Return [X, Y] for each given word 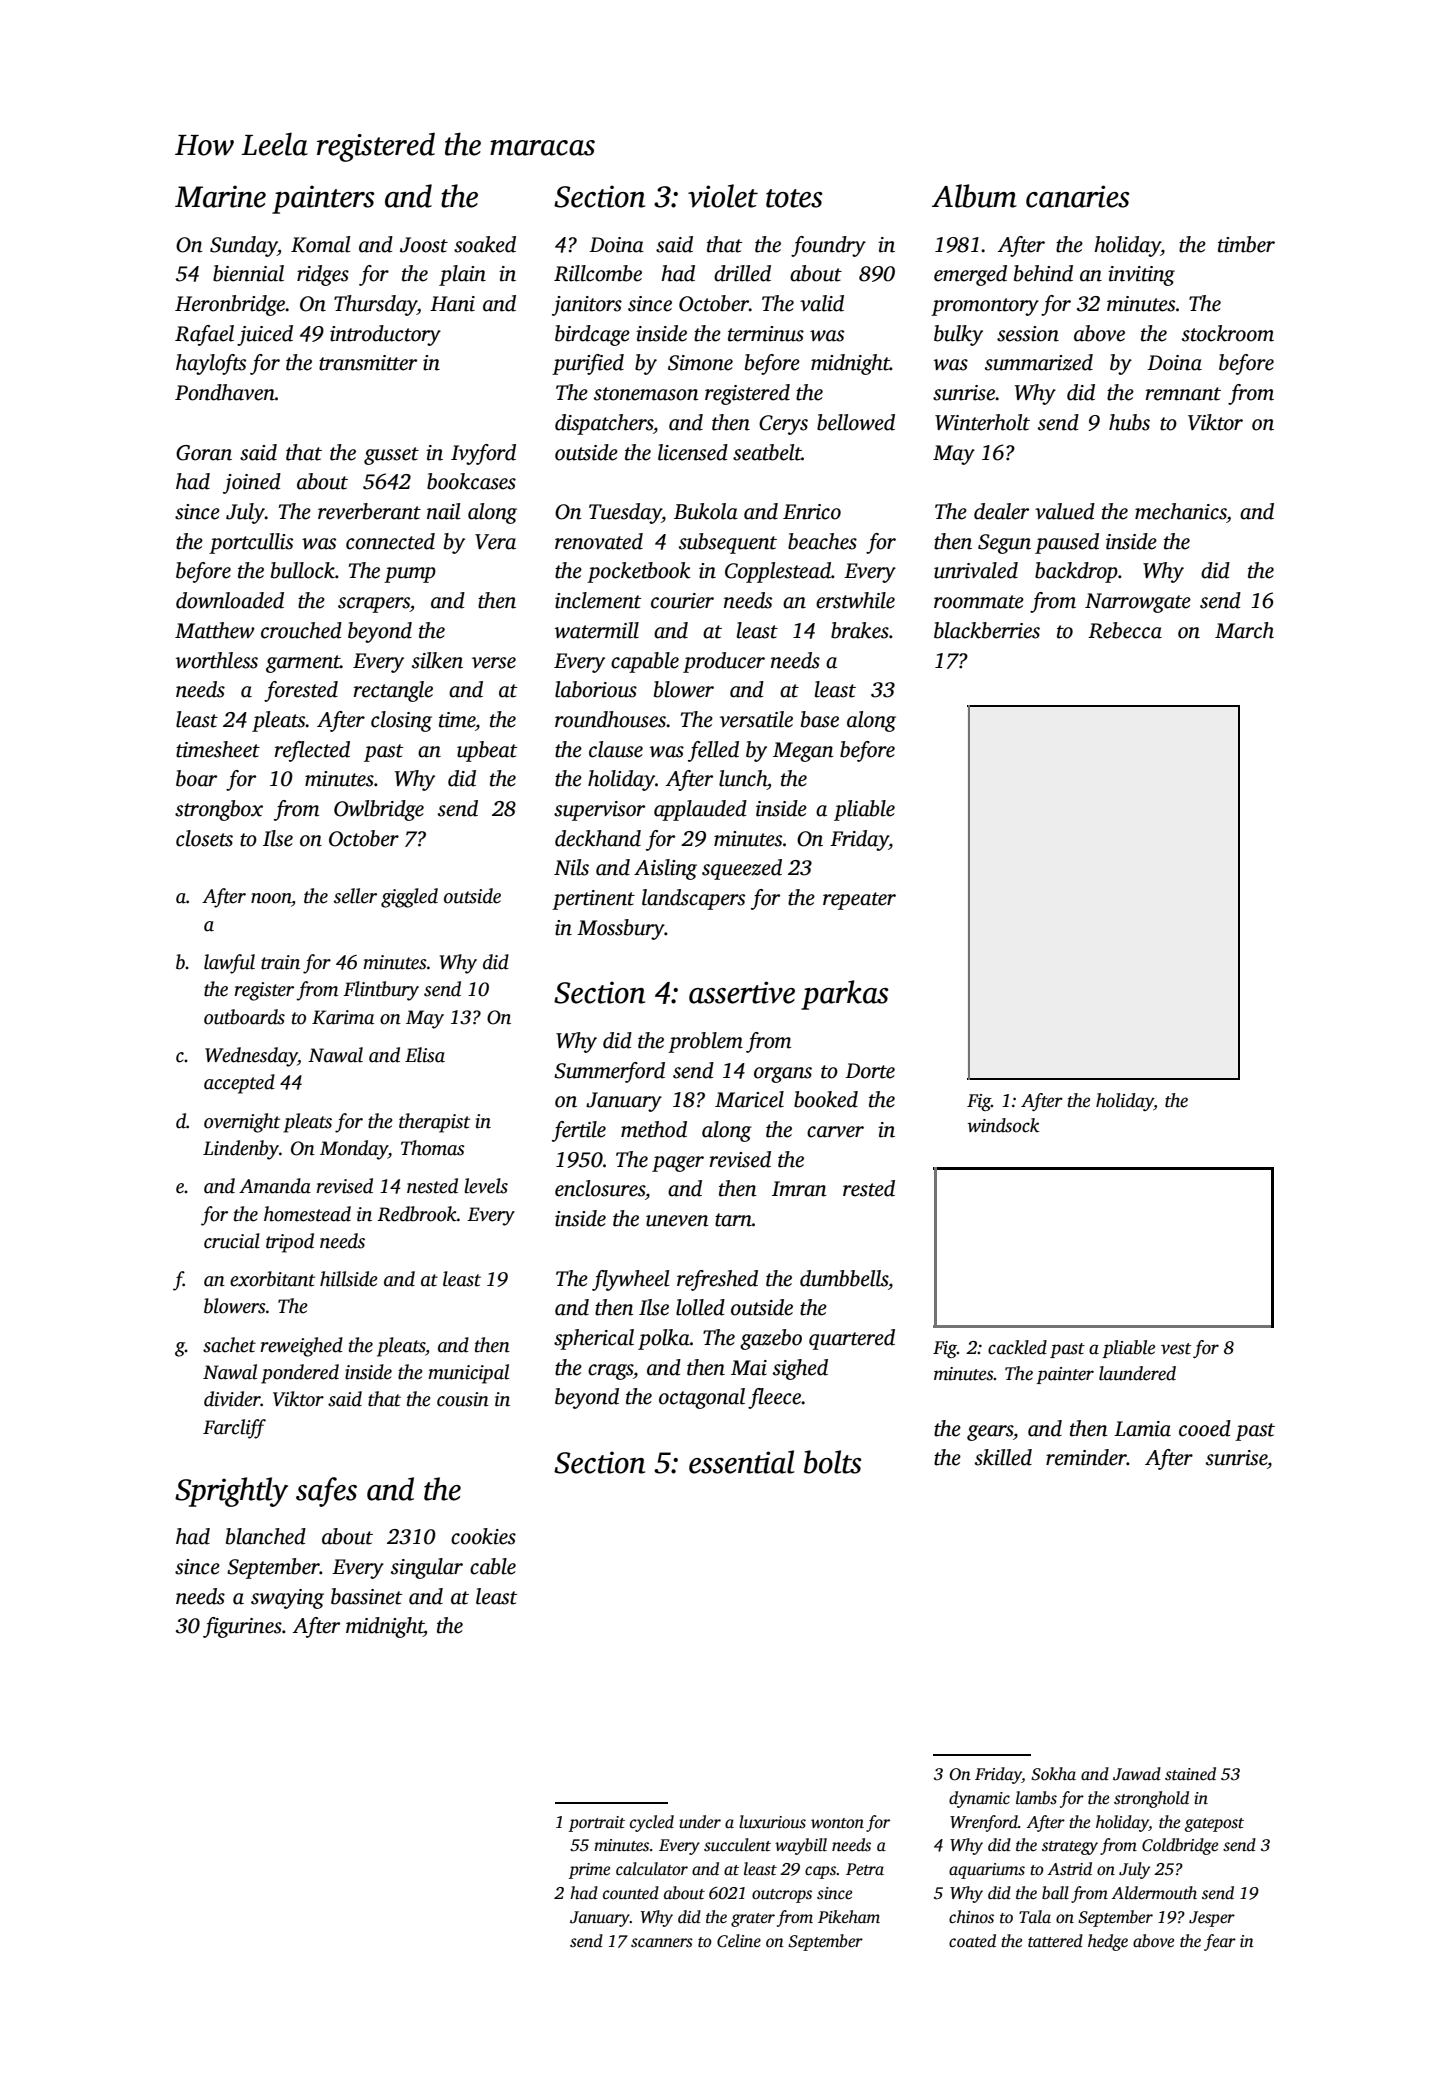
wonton [837, 1823]
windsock [1003, 1125]
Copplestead [778, 572]
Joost [424, 245]
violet [723, 196]
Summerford [609, 1072]
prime [589, 1871]
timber [1246, 244]
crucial [232, 1241]
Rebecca [1125, 630]
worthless [217, 660]
